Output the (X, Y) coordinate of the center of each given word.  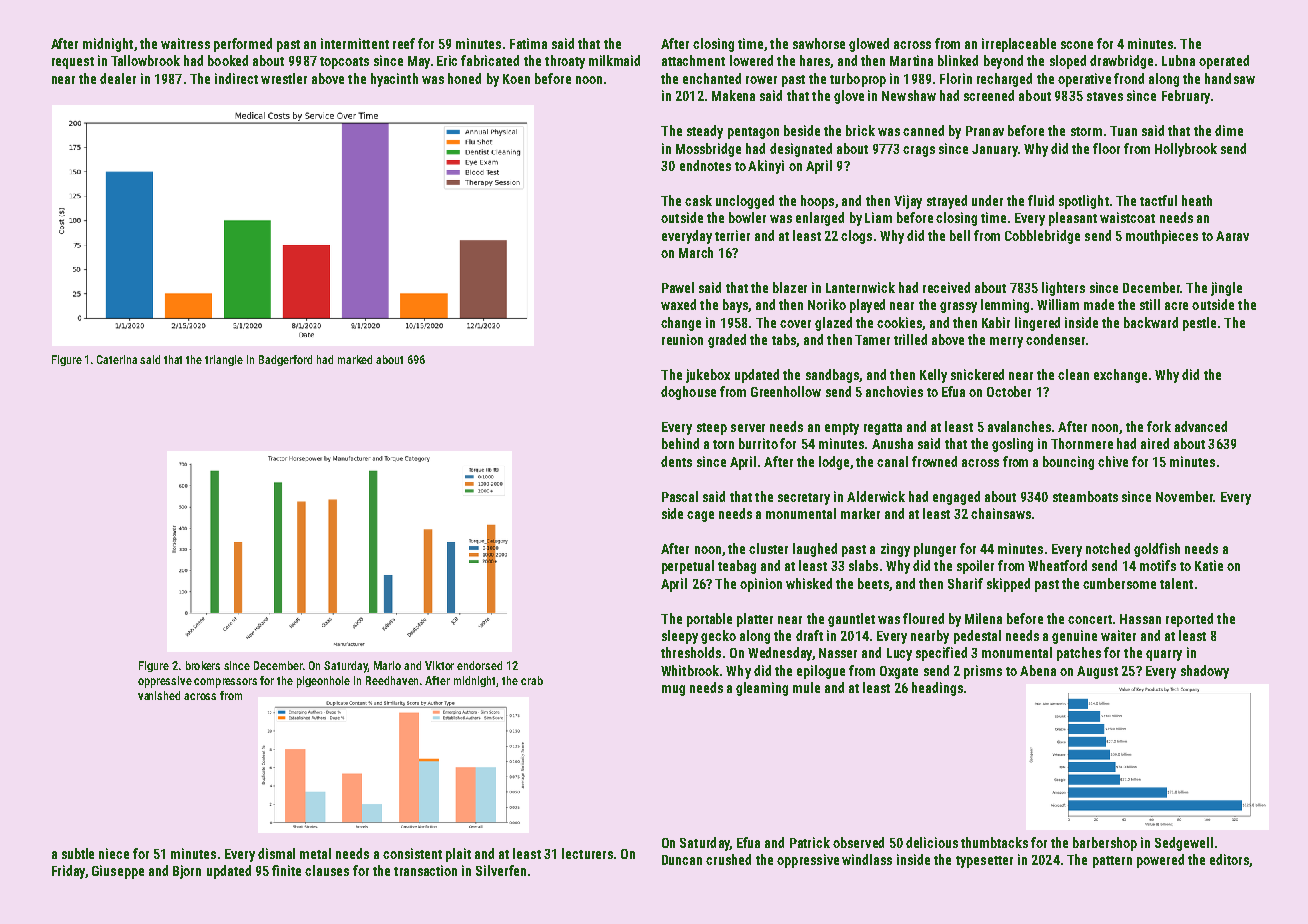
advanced (1201, 426)
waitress (185, 43)
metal (315, 853)
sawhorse (819, 43)
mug (673, 690)
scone (1077, 45)
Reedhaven (392, 680)
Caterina (117, 359)
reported (1189, 620)
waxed (678, 304)
